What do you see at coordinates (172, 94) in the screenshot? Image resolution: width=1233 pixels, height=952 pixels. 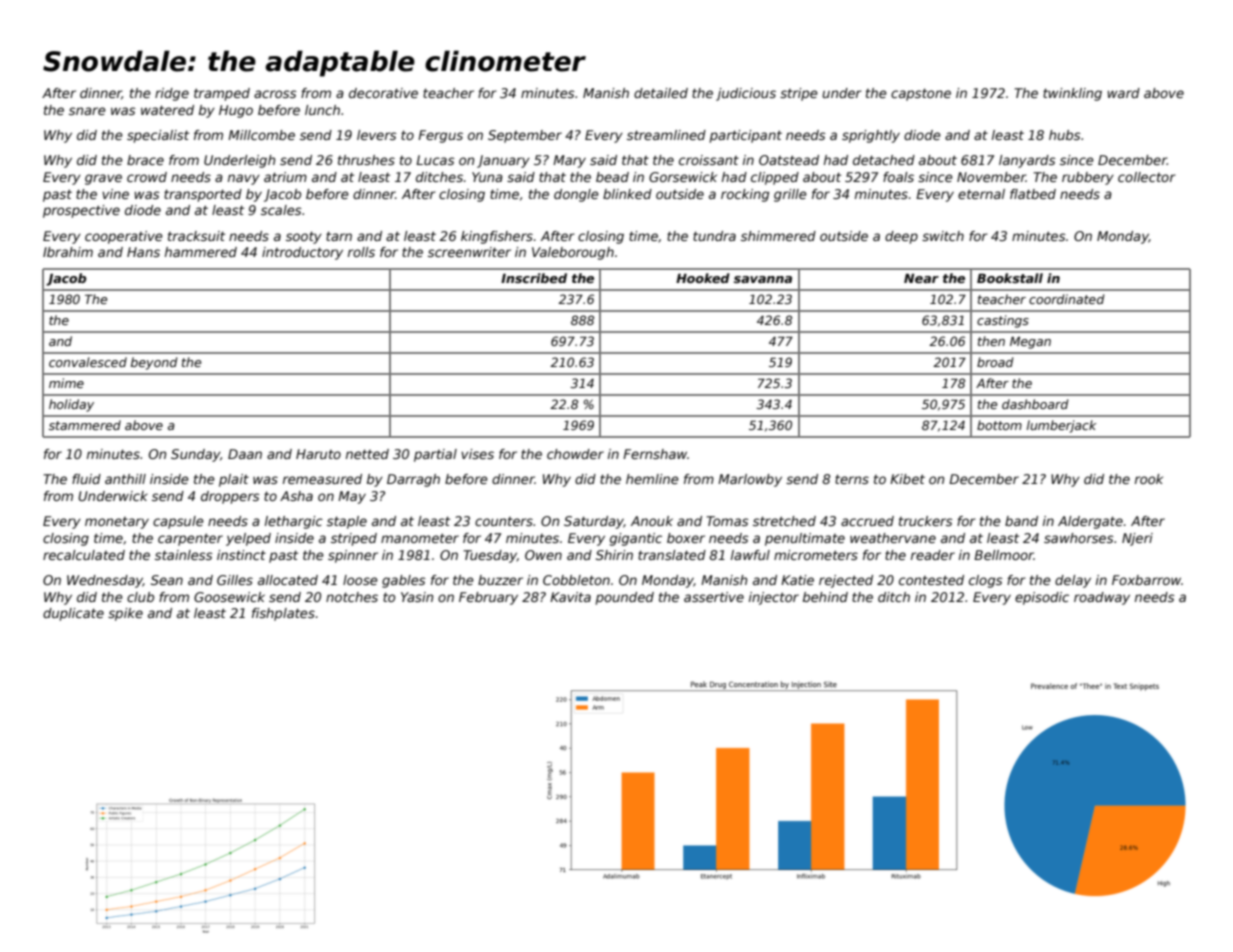 I see `ridge` at bounding box center [172, 94].
